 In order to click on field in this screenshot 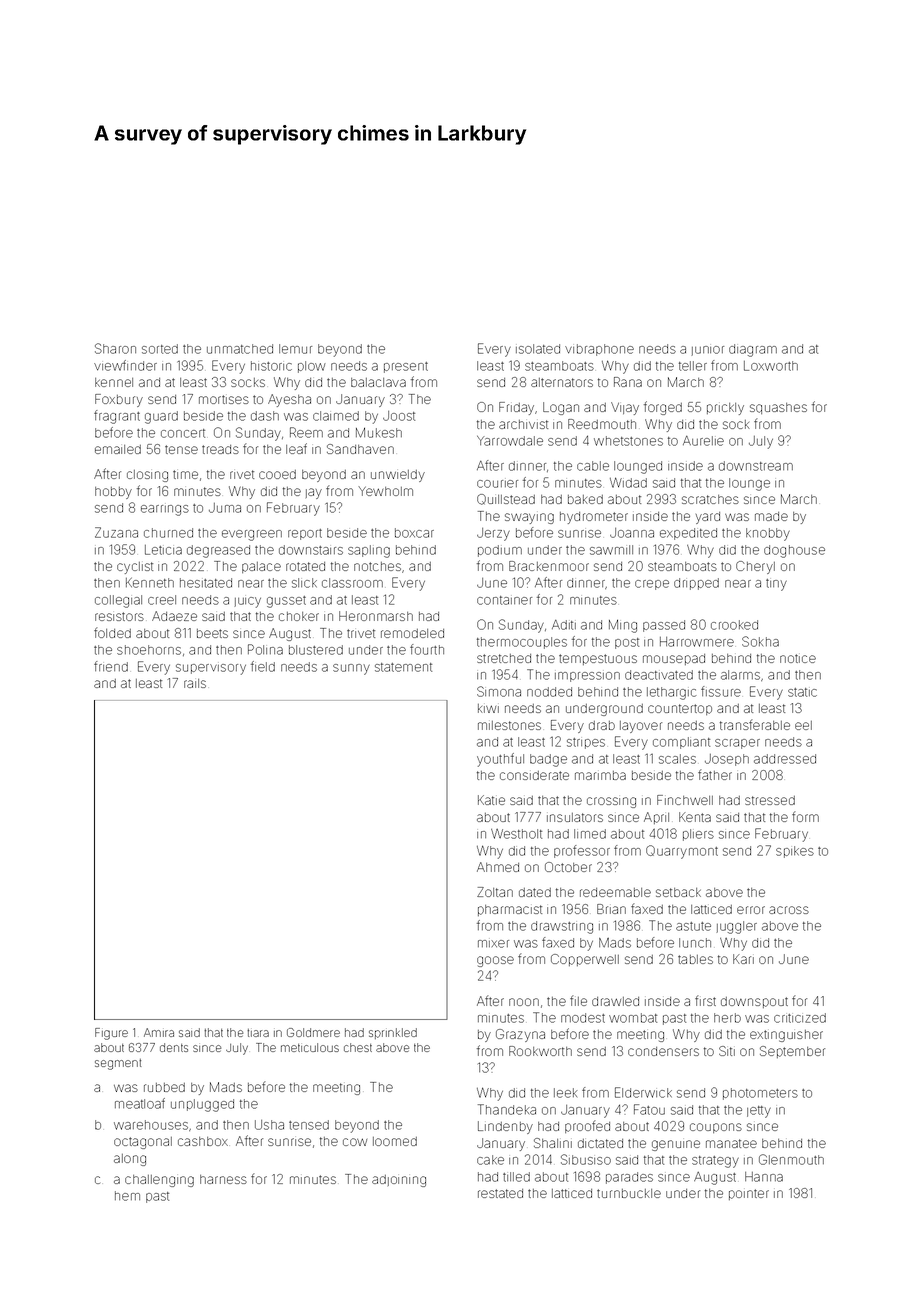, I will do `click(263, 666)`.
